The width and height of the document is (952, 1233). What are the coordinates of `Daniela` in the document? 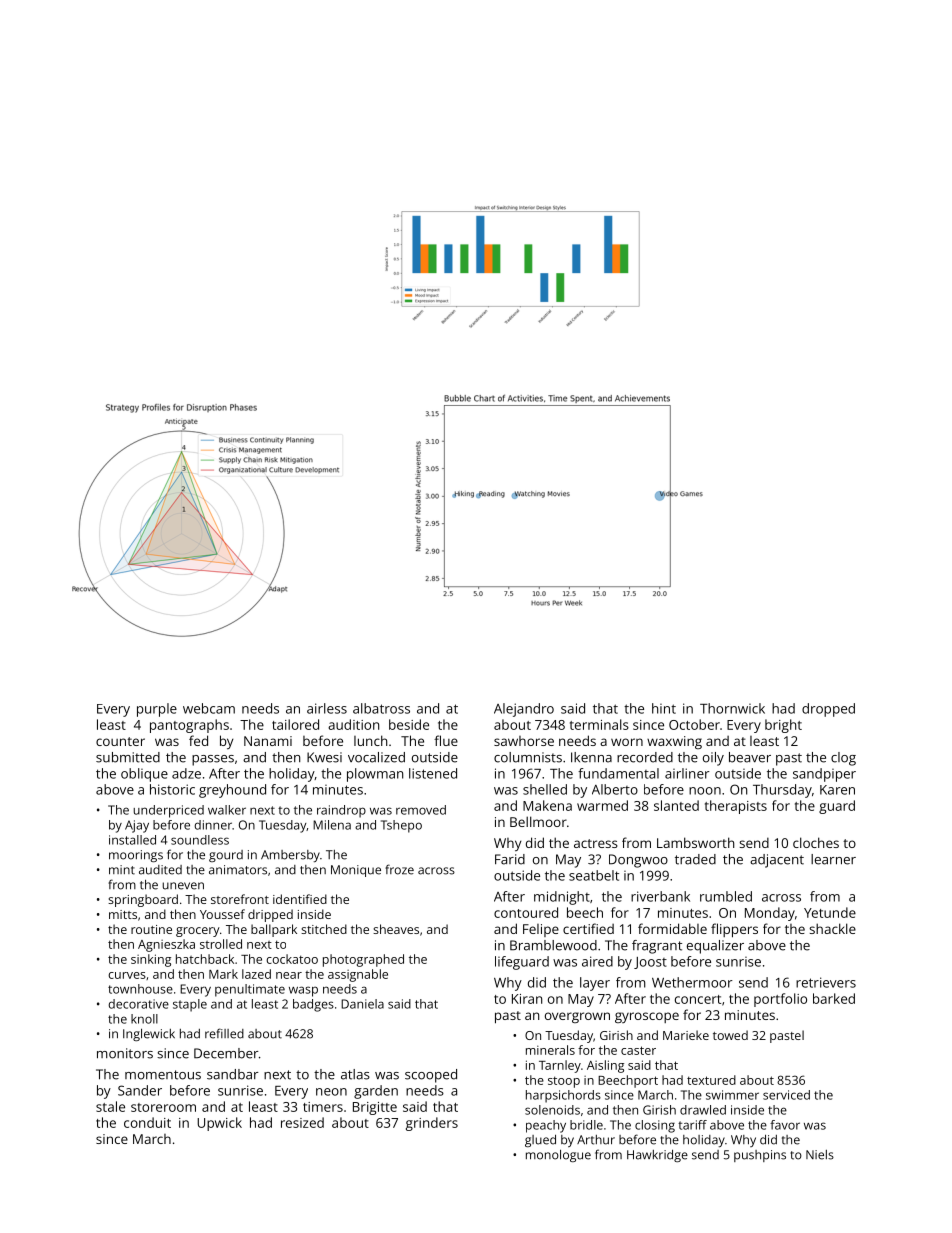 It's located at (362, 1004).
